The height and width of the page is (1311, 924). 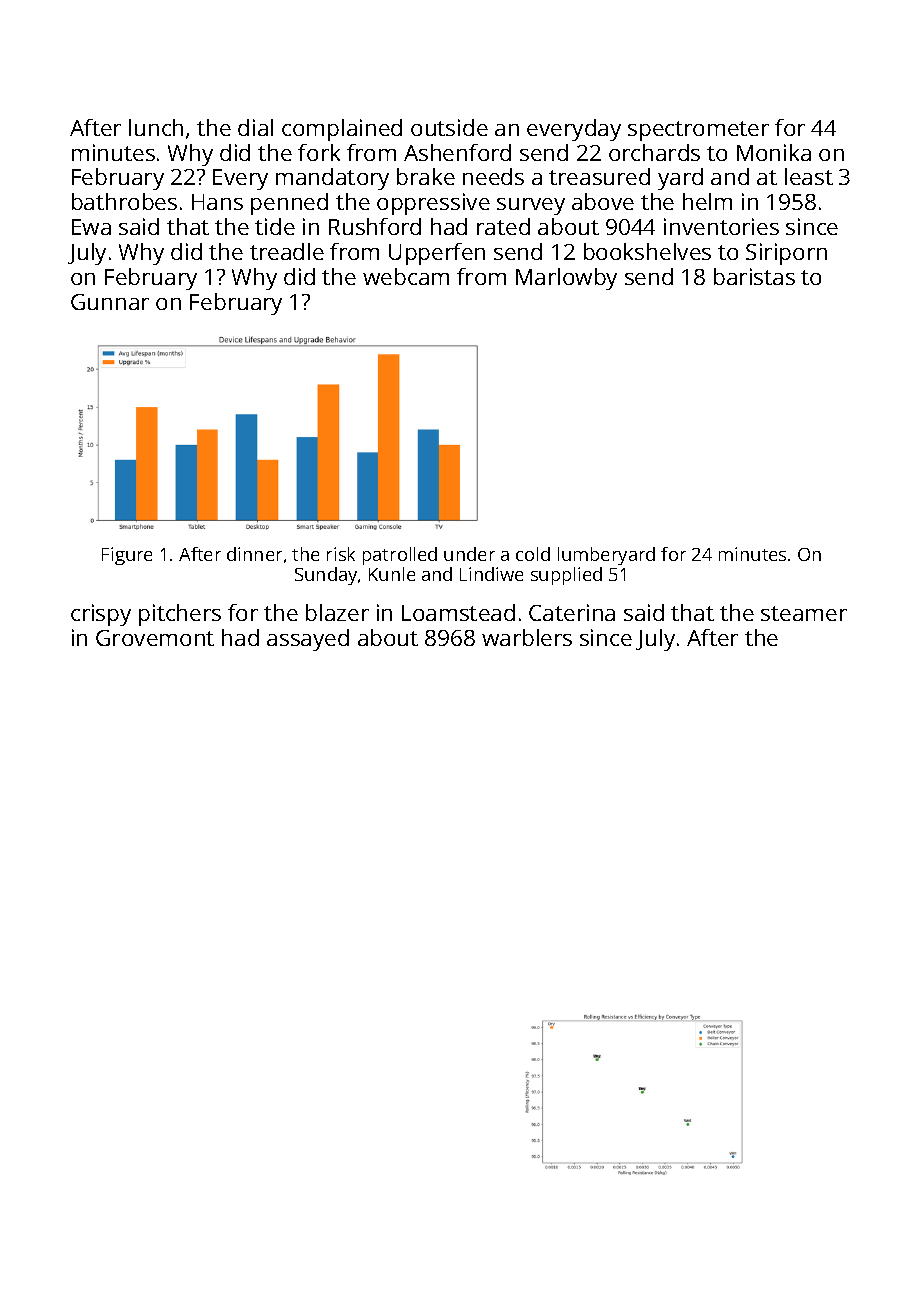 I want to click on warblers, so click(x=527, y=637).
